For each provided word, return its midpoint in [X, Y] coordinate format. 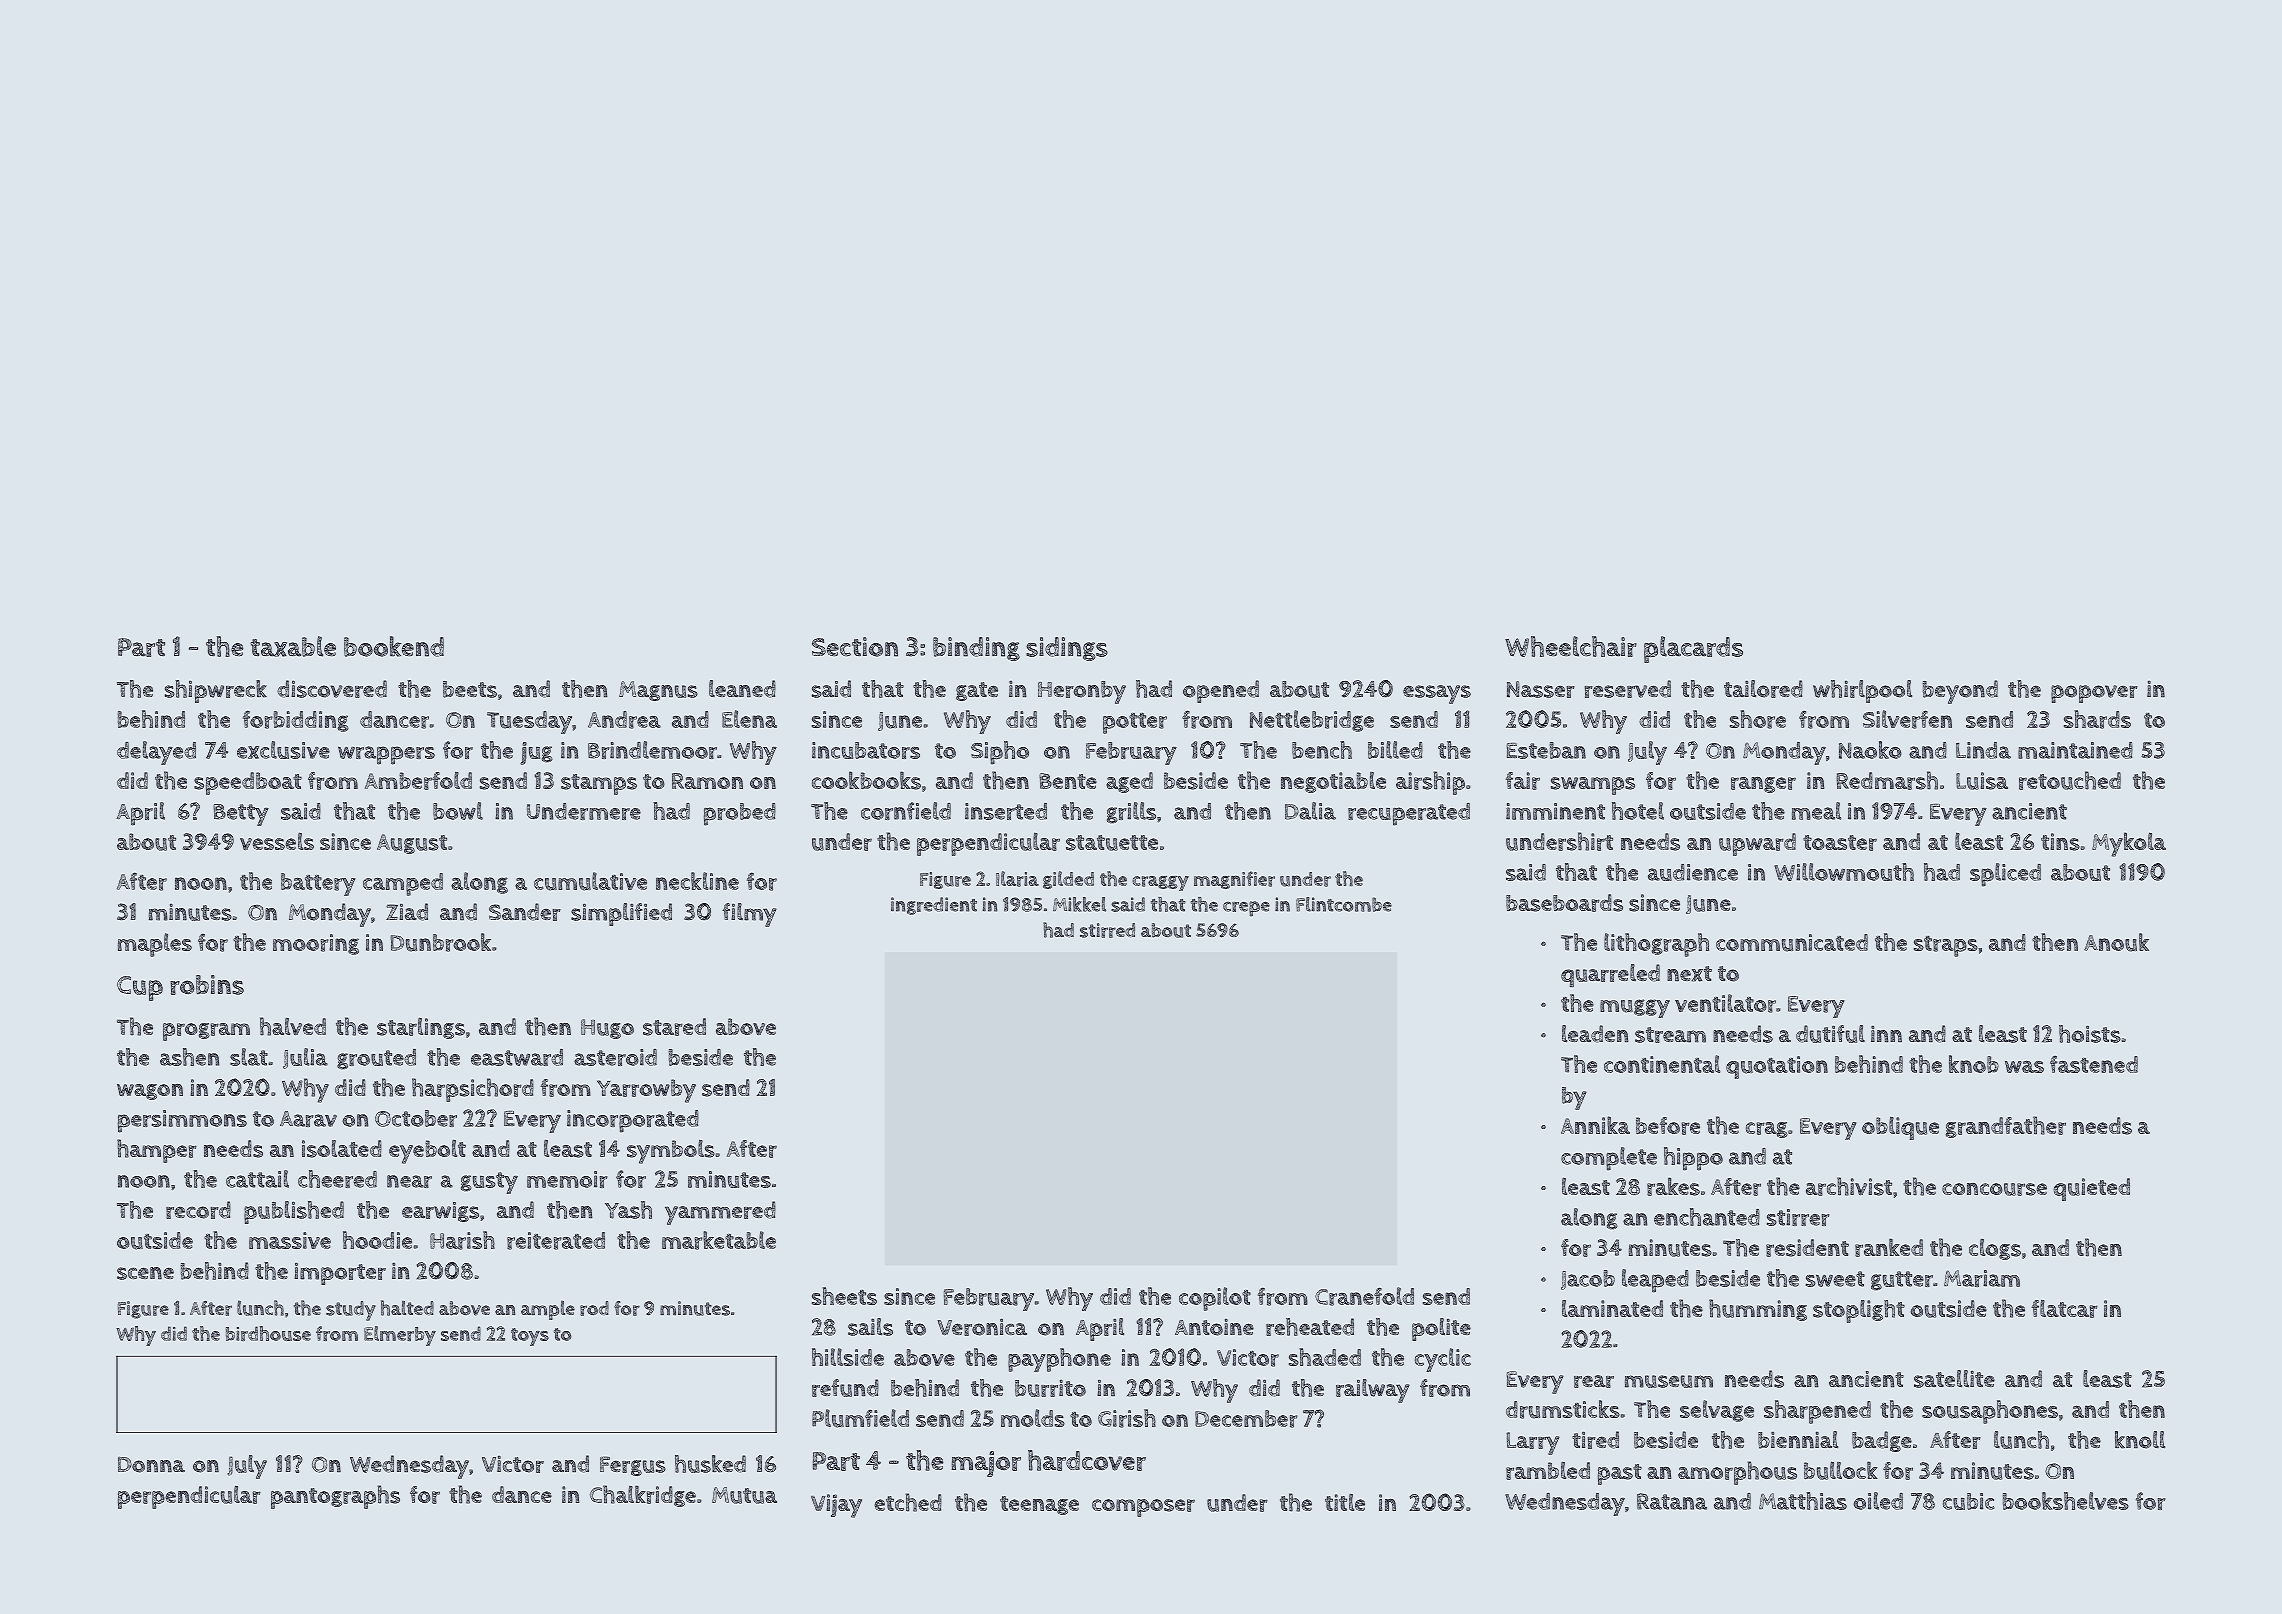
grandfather [2006, 1127]
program [206, 1032]
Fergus [633, 1466]
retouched [2070, 780]
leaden [1595, 1034]
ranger [1763, 785]
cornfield [906, 811]
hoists [2090, 1034]
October [416, 1118]
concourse [1994, 1189]
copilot [1215, 1299]
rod [594, 1308]
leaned [742, 689]
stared [674, 1027]
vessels [277, 841]
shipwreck [216, 691]
